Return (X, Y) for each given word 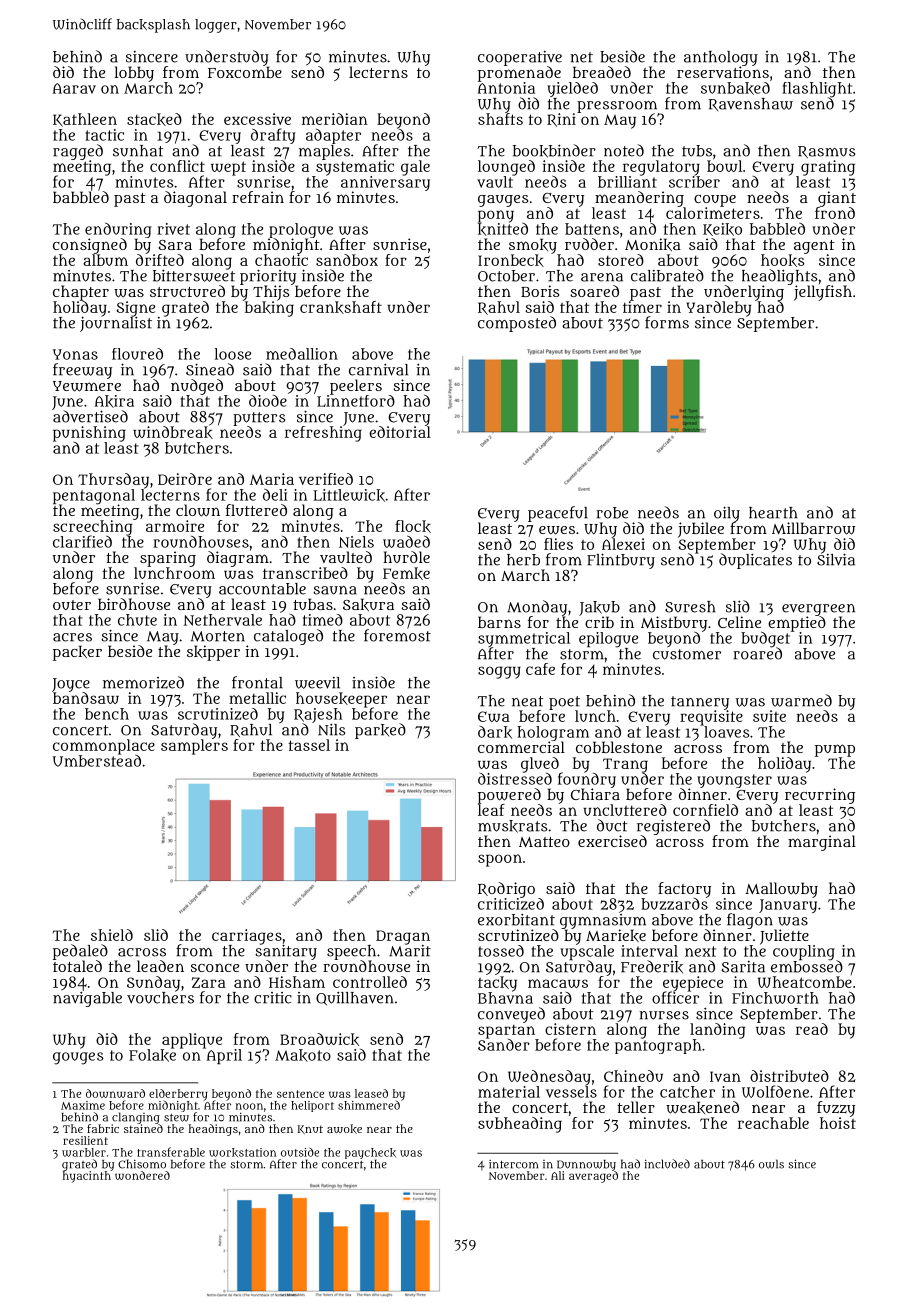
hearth (773, 513)
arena (602, 277)
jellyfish (823, 293)
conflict (177, 166)
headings (213, 1130)
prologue (301, 230)
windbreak (173, 432)
